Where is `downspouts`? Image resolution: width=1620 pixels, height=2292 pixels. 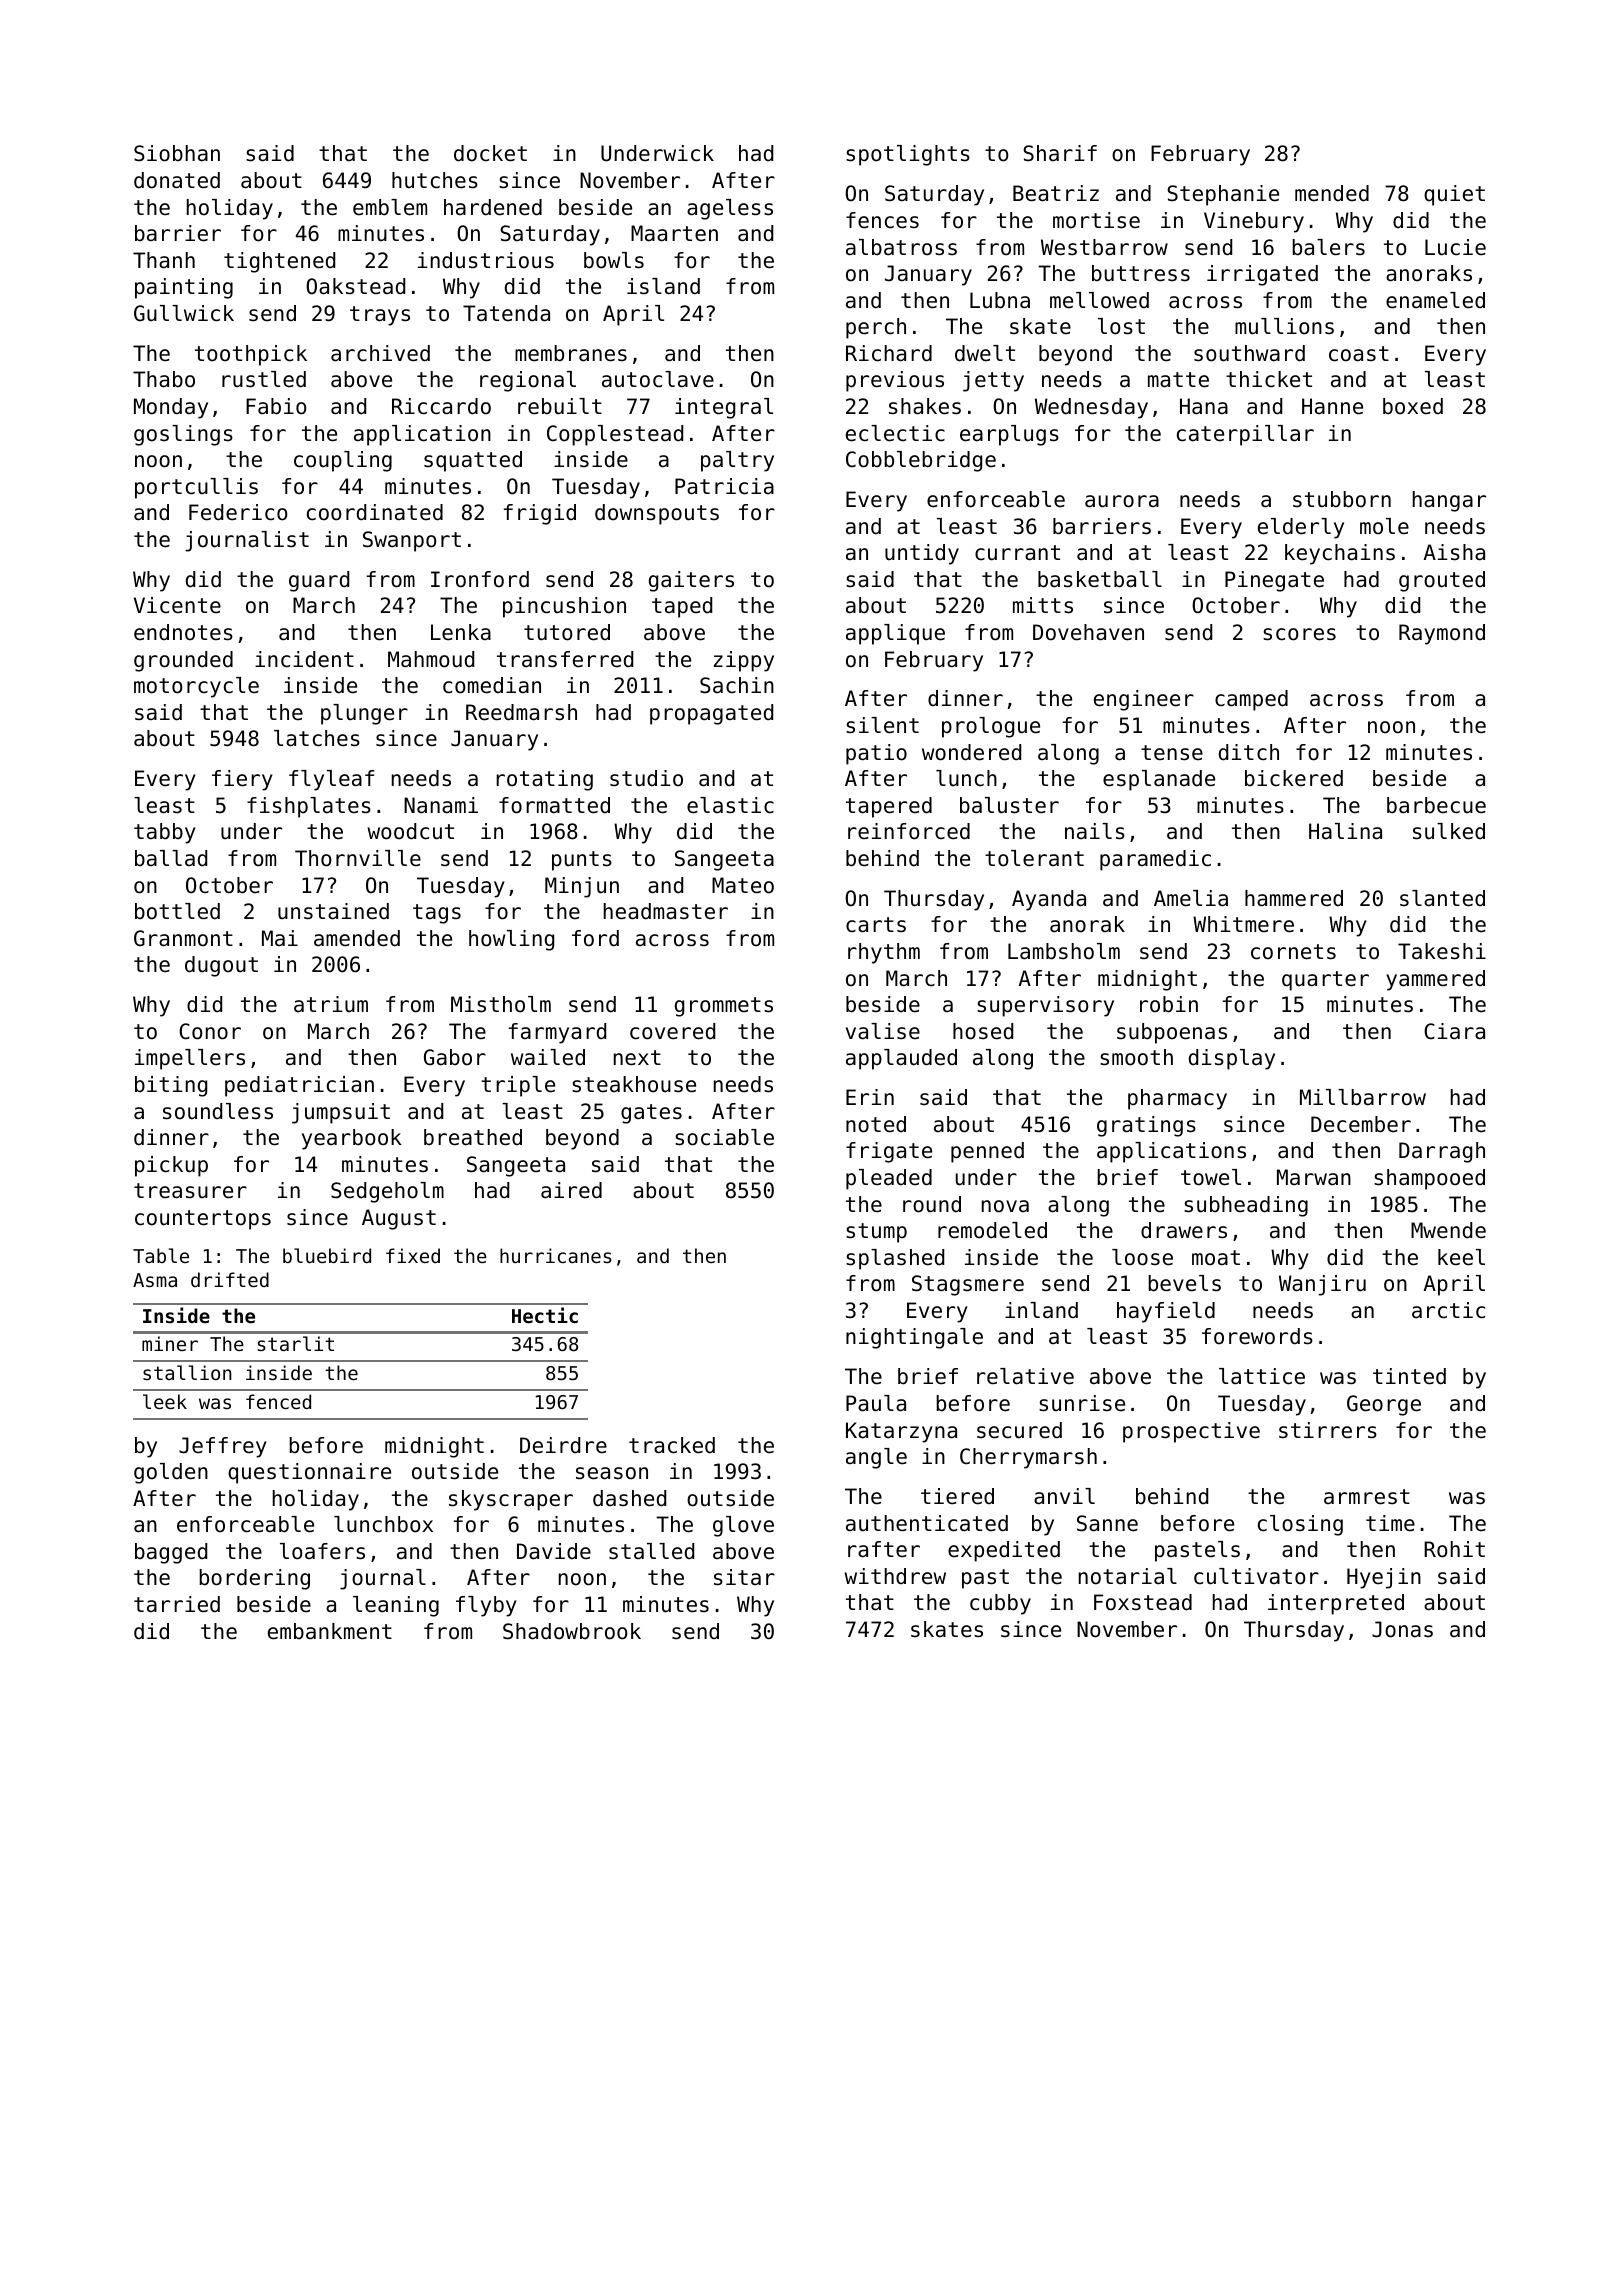 downspouts is located at coordinates (657, 514).
